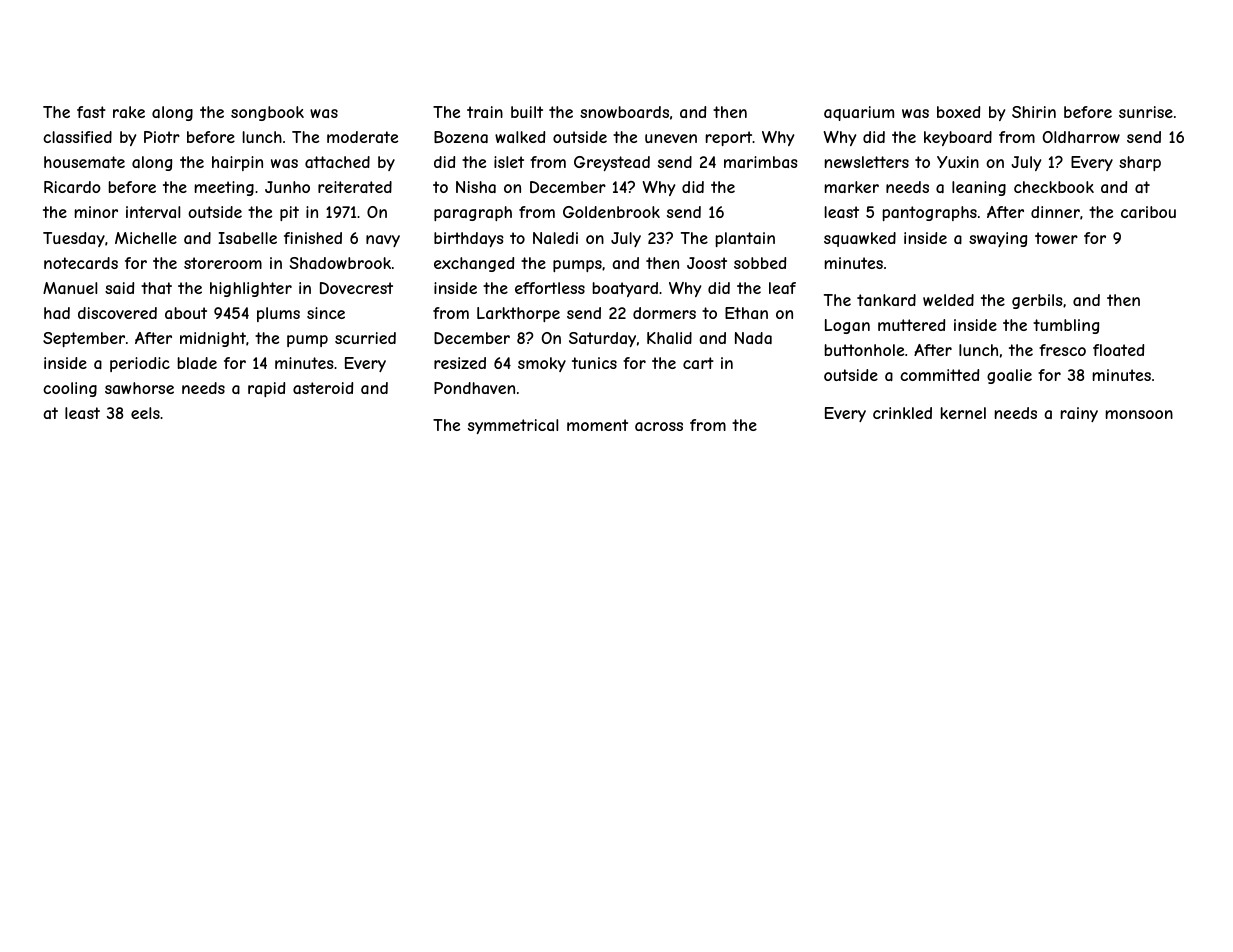 The width and height of the screenshot is (1233, 952). I want to click on Shirin, so click(1034, 112).
